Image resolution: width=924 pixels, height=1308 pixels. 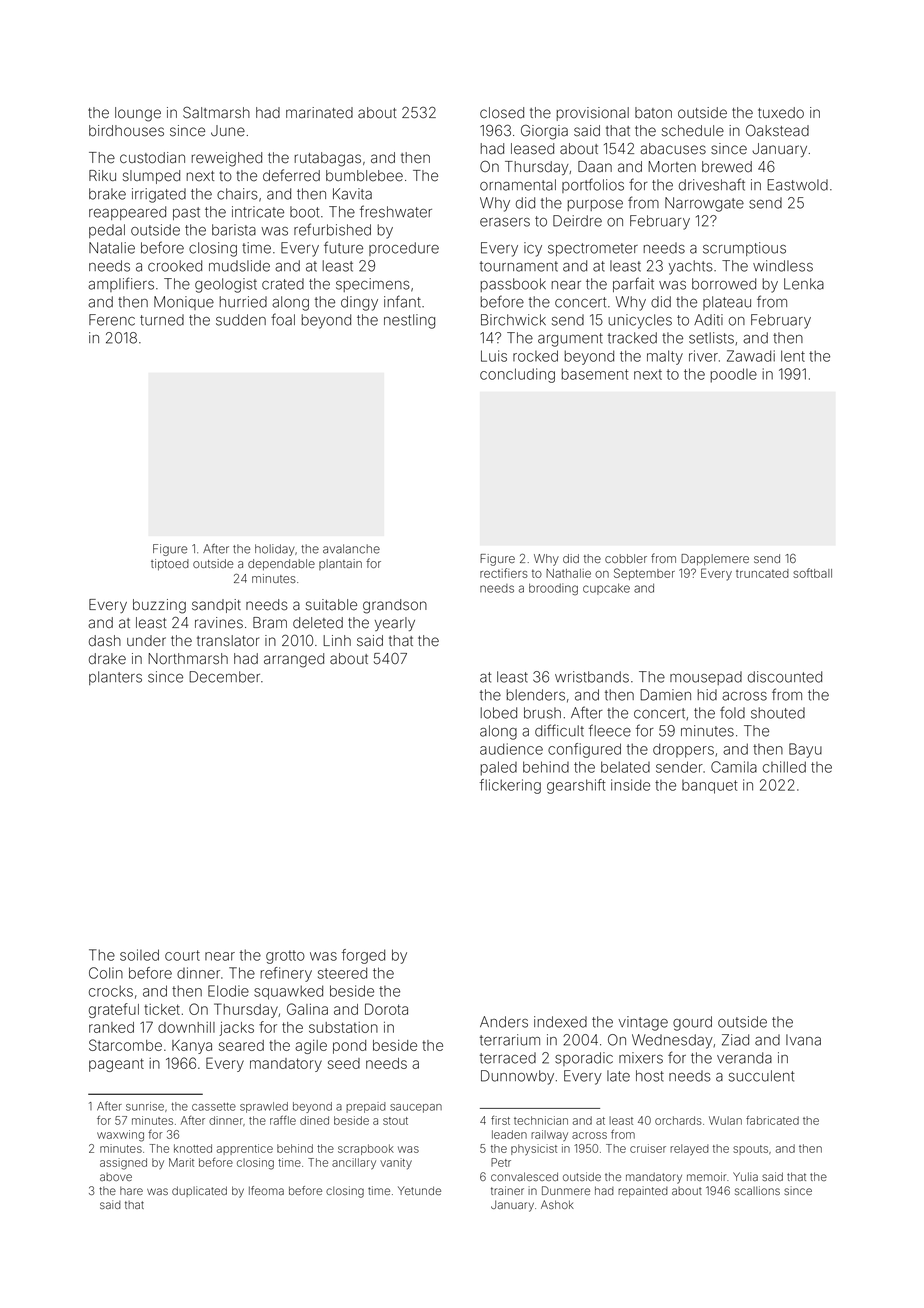 I want to click on Ashok, so click(x=557, y=1204).
